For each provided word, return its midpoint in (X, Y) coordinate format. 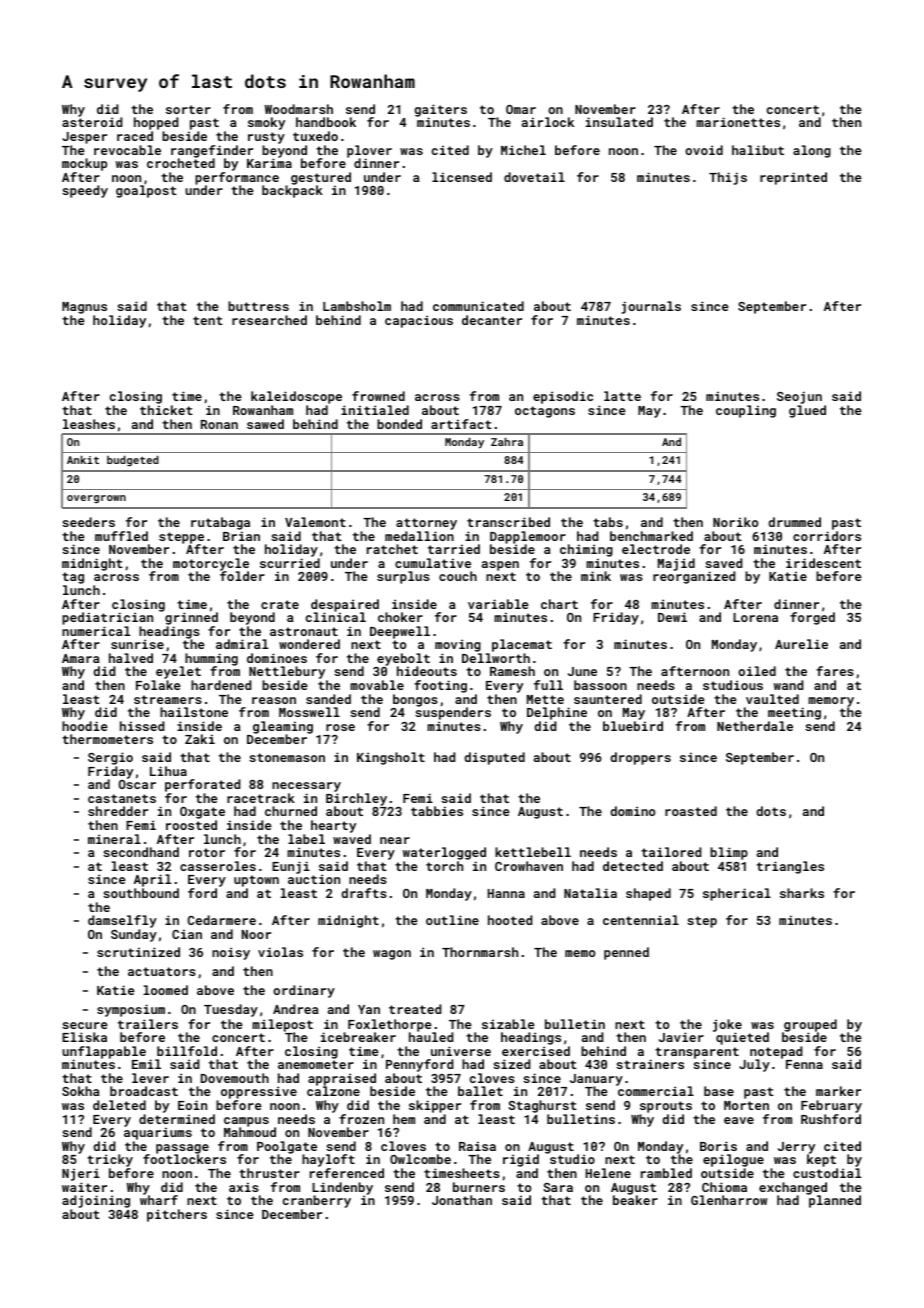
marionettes (738, 122)
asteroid (92, 122)
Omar (521, 109)
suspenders (453, 713)
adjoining (96, 1201)
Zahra (507, 441)
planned (835, 1201)
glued (807, 411)
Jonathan (462, 1200)
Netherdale (755, 726)
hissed (142, 726)
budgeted (133, 460)
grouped (810, 1025)
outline (452, 920)
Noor (256, 934)
